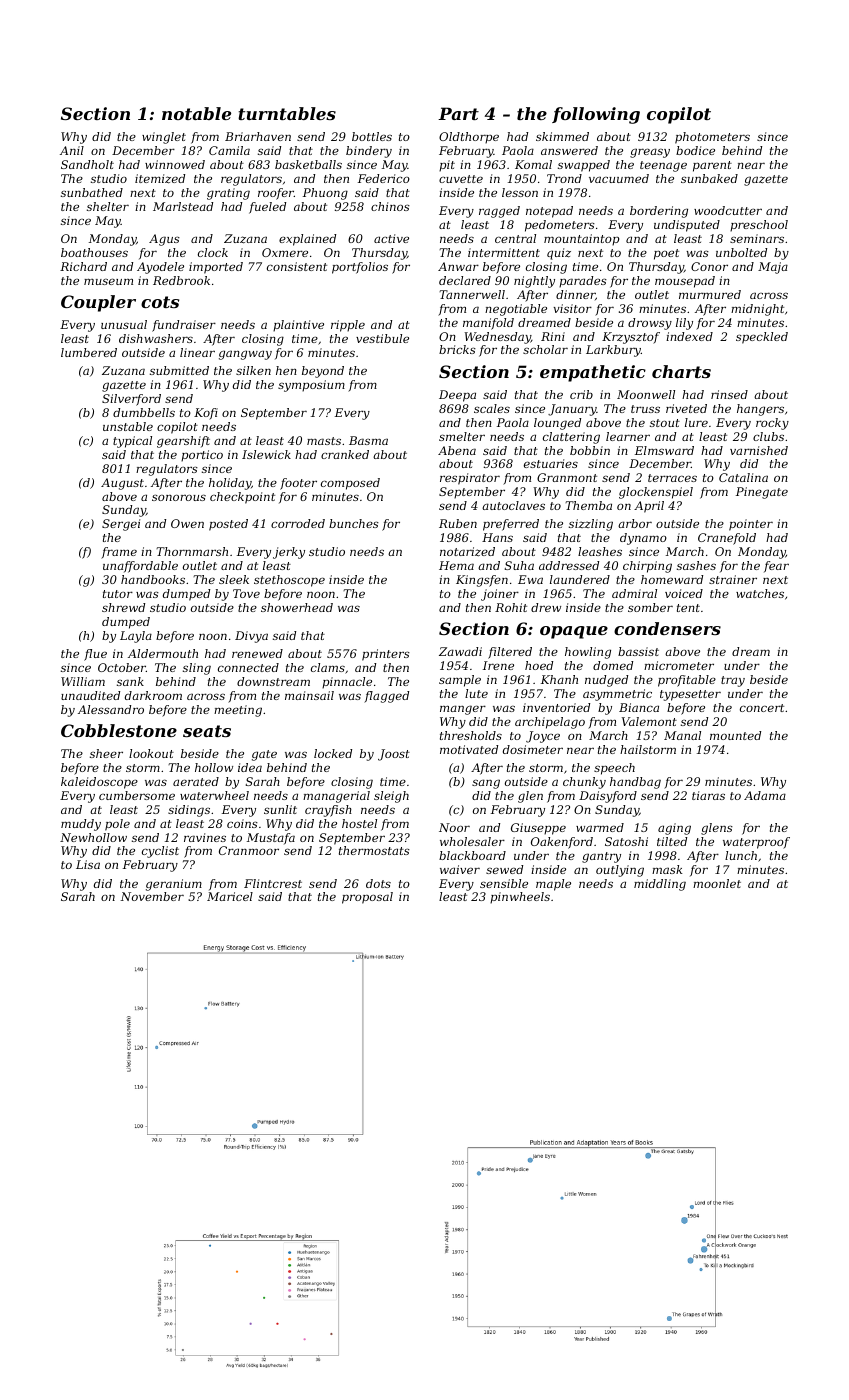  I want to click on Maricel, so click(230, 896).
